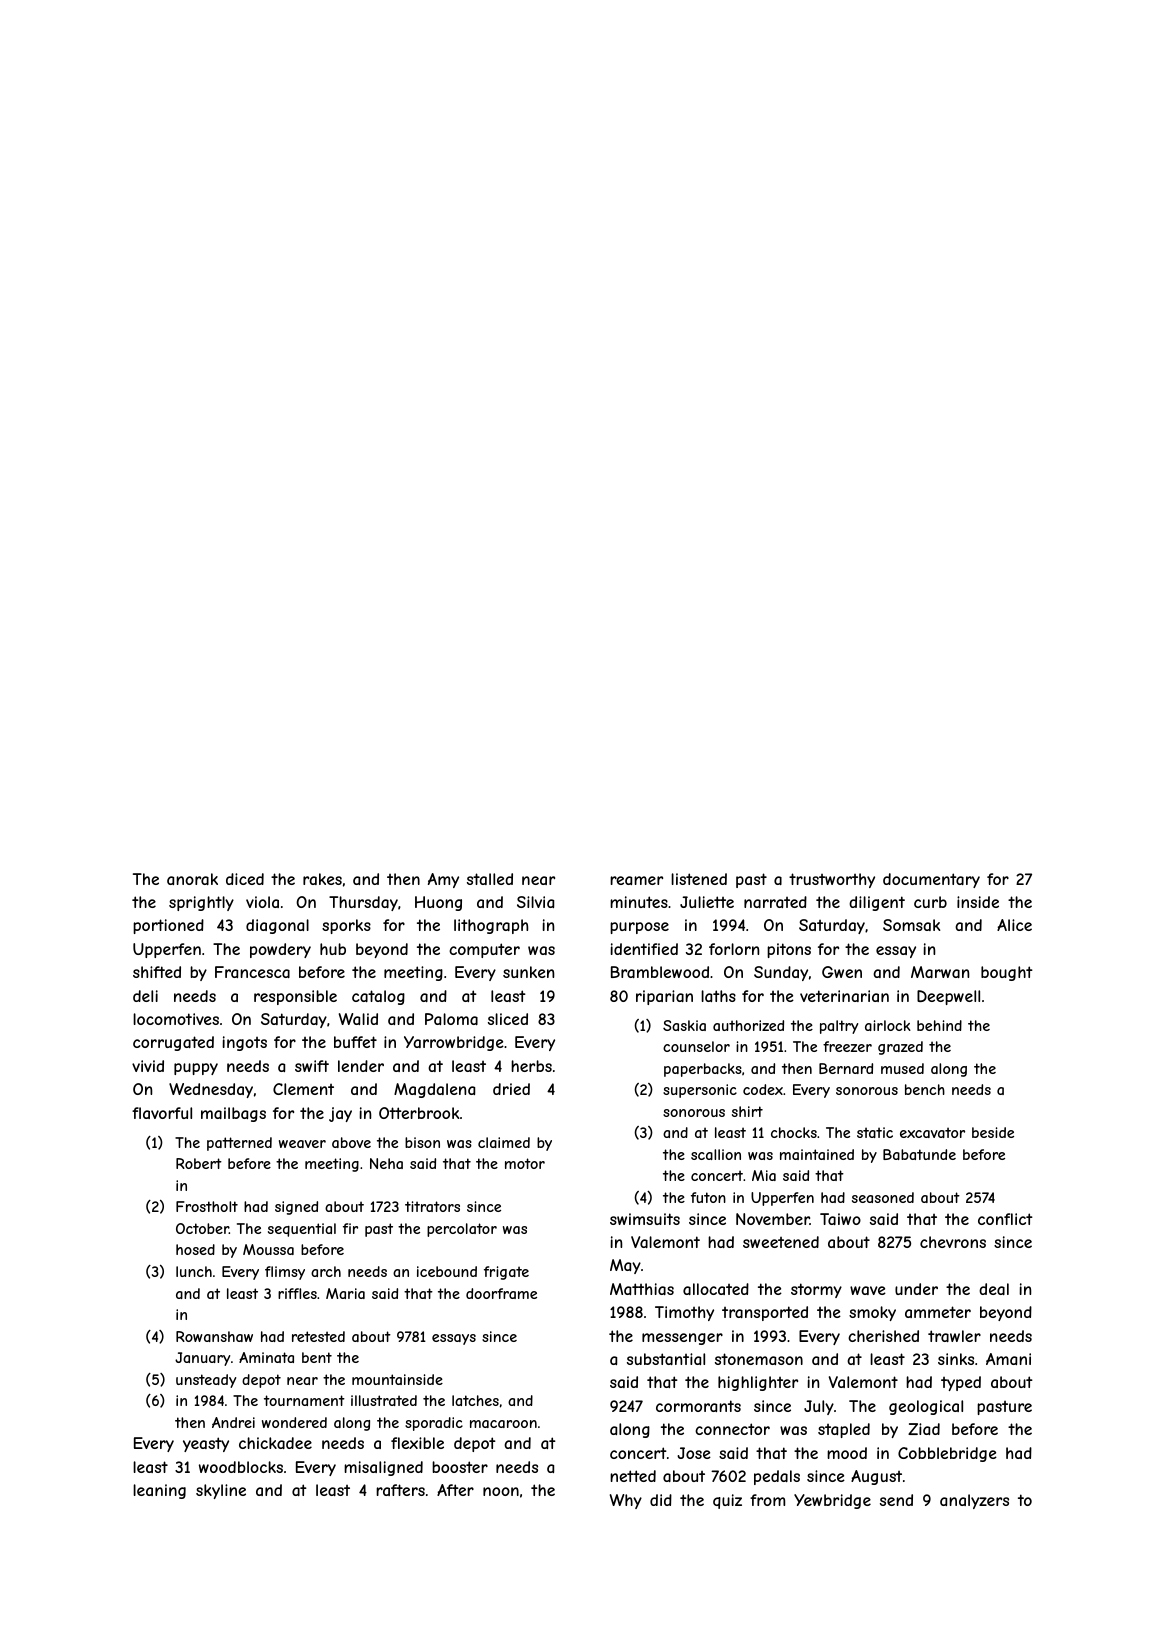 This document has width=1165, height=1647. Describe the element at coordinates (902, 1068) in the document. I see `mused` at that location.
